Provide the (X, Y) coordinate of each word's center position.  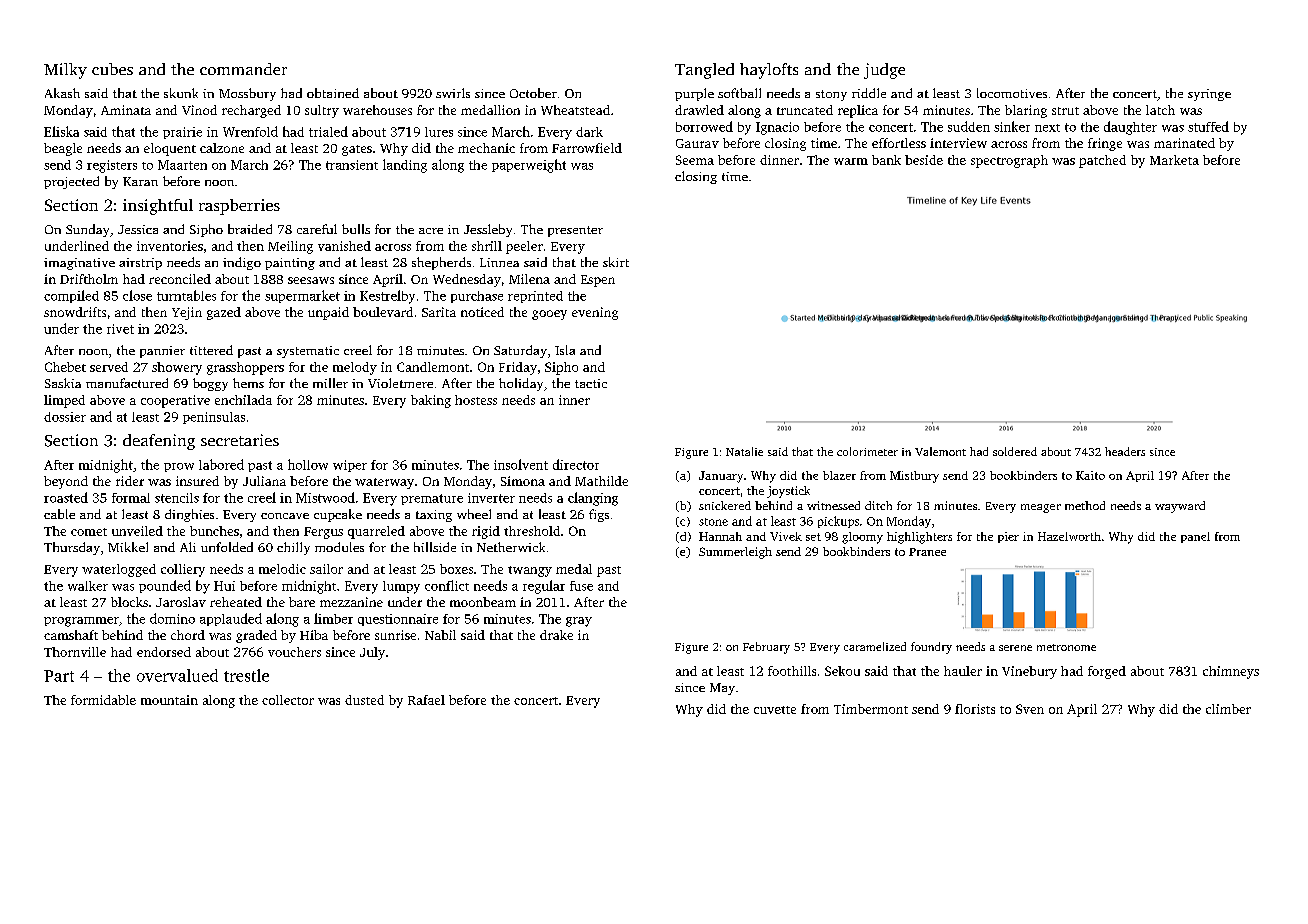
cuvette (775, 710)
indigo (242, 263)
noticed (482, 312)
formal (131, 498)
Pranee (927, 552)
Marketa (1174, 160)
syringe (1209, 95)
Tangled (704, 71)
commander (243, 69)
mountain (169, 700)
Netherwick (511, 547)
